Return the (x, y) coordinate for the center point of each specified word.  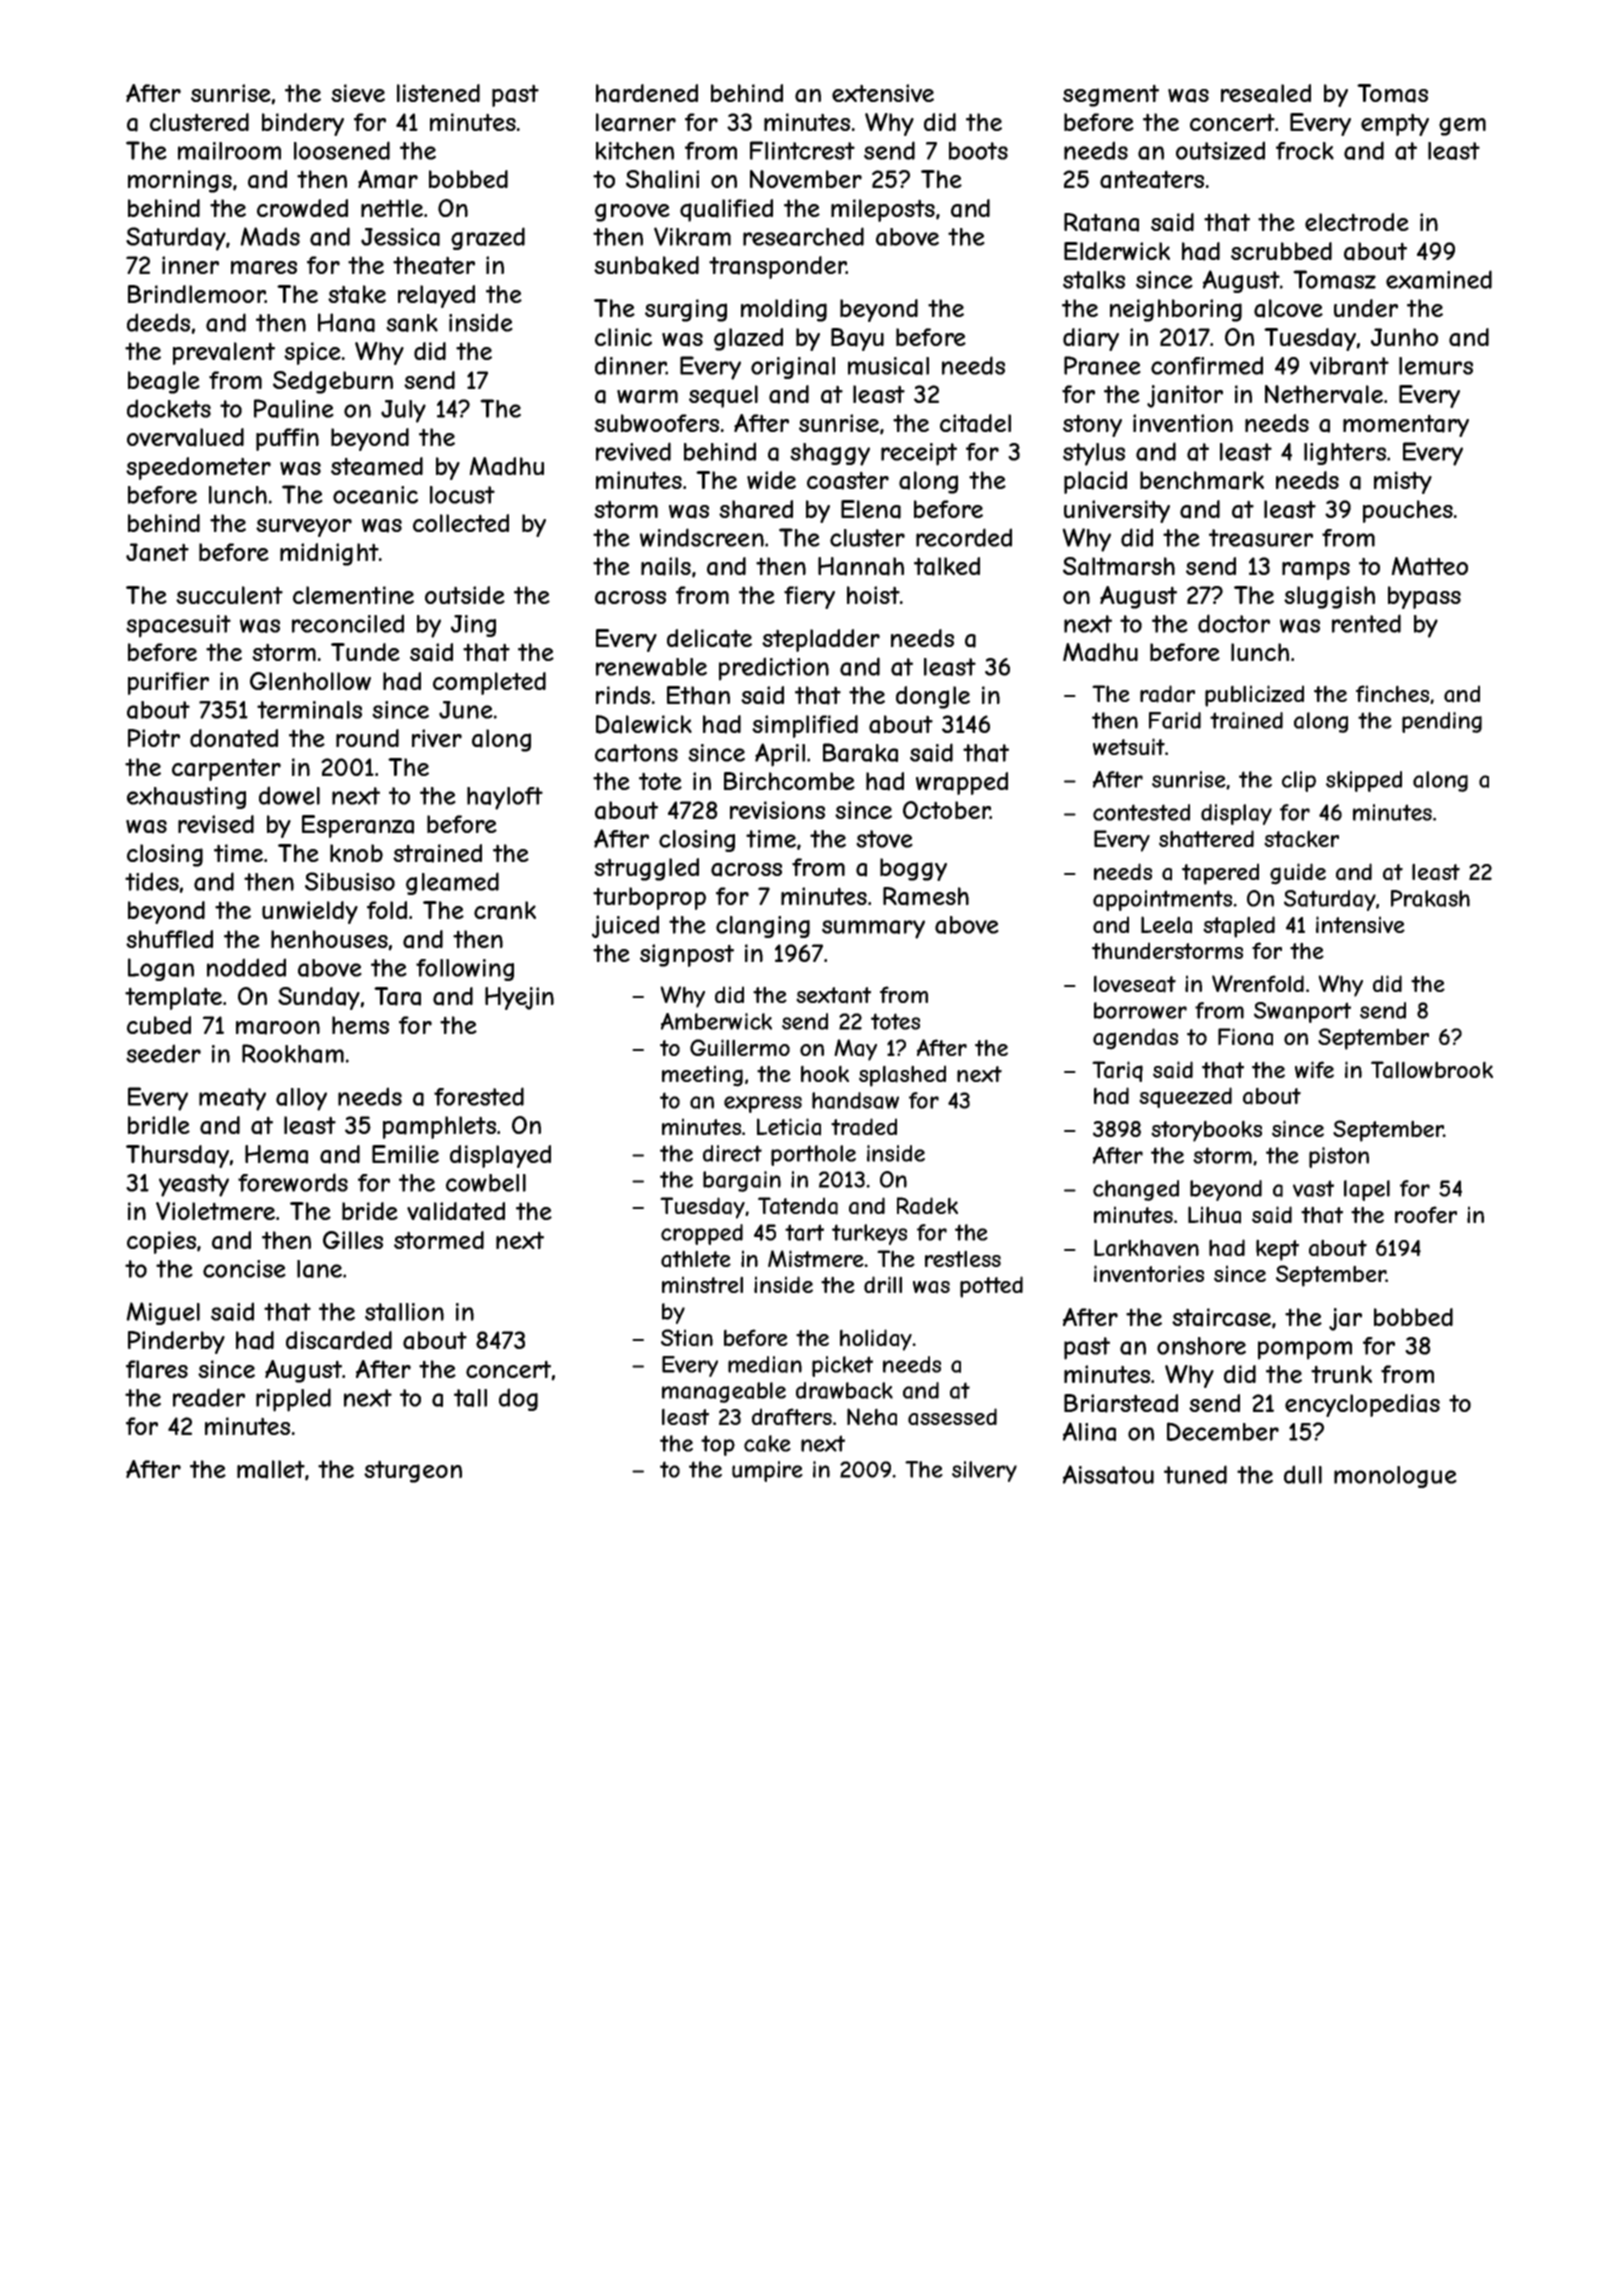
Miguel (163, 1313)
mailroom (229, 151)
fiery (809, 597)
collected (461, 523)
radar (1167, 694)
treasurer (1261, 538)
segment (1111, 95)
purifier (168, 683)
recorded (964, 537)
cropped (702, 1234)
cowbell (486, 1183)
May (855, 1050)
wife (1314, 1069)
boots (978, 151)
